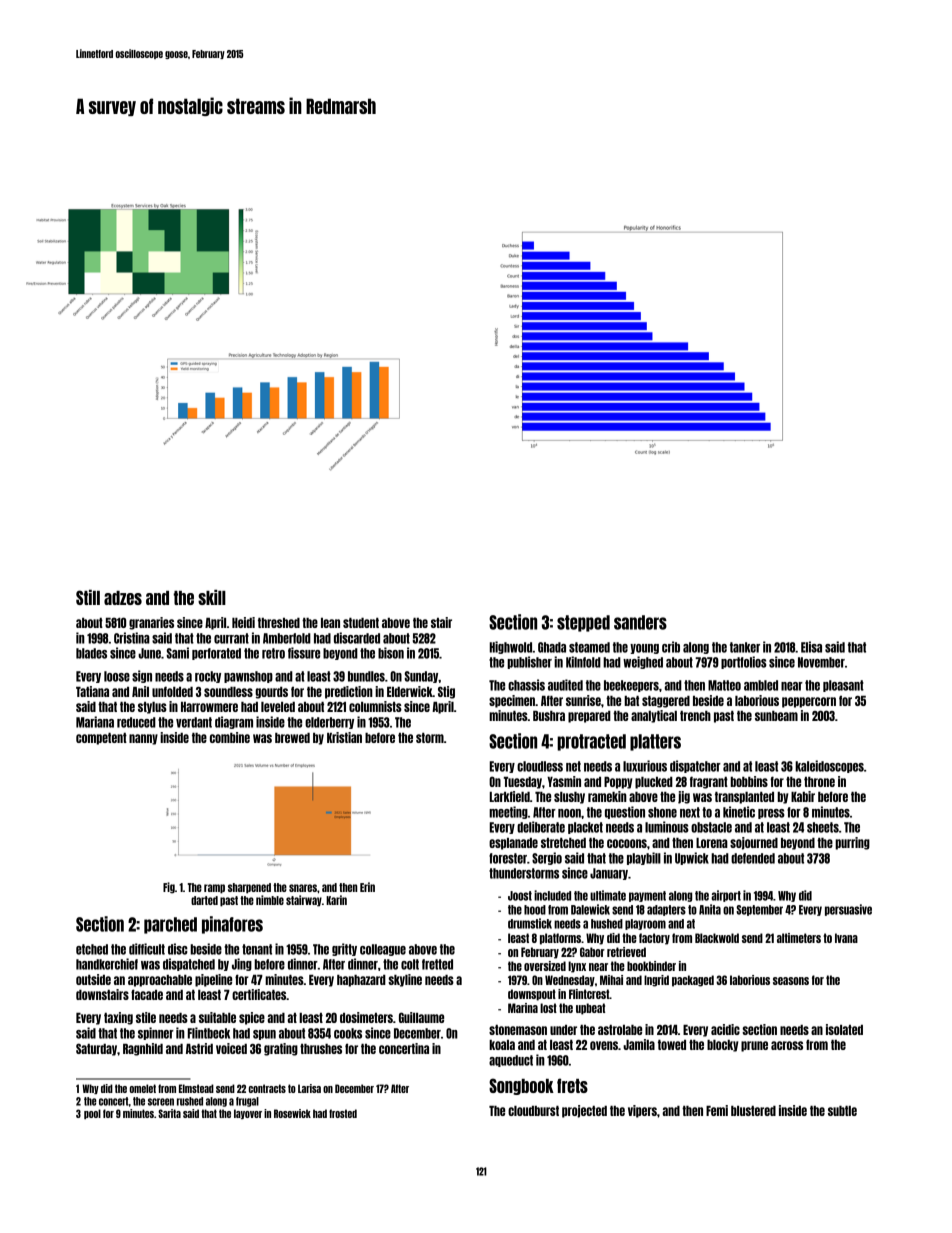  What do you see at coordinates (761, 685) in the screenshot?
I see `ambled` at bounding box center [761, 685].
